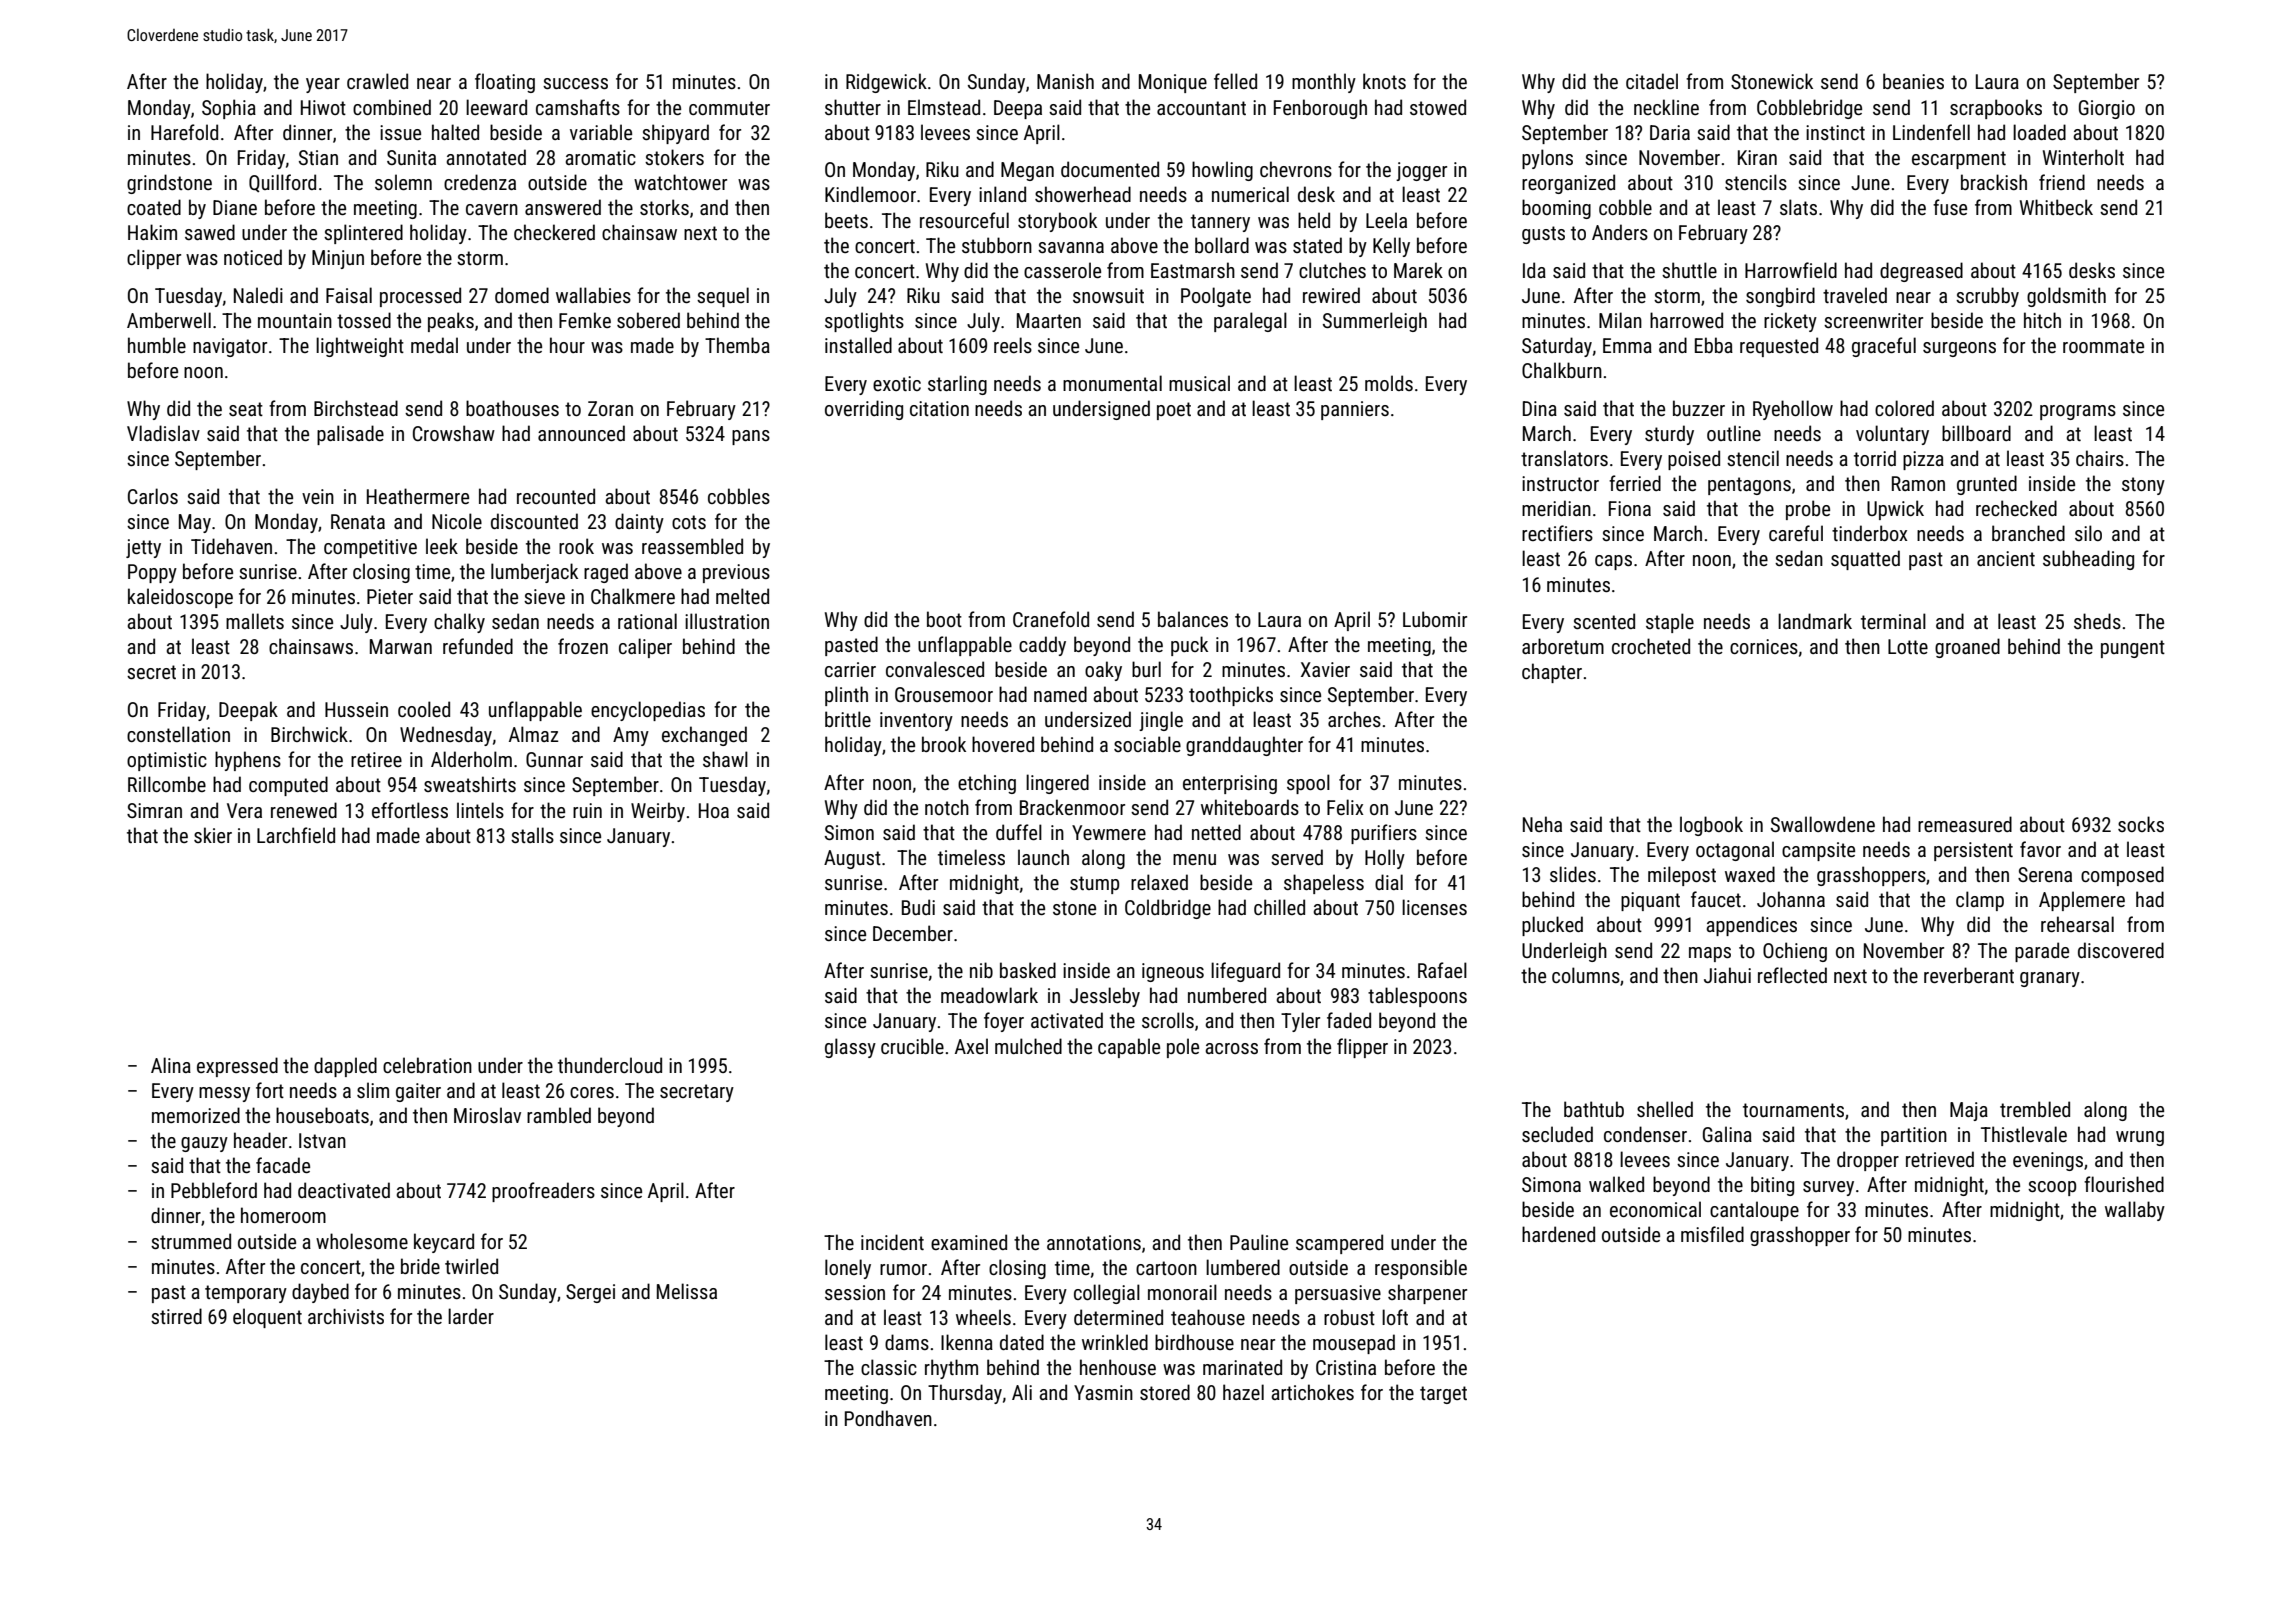 The height and width of the screenshot is (1620, 2292). Describe the element at coordinates (512, 408) in the screenshot. I see `boathouses` at that location.
